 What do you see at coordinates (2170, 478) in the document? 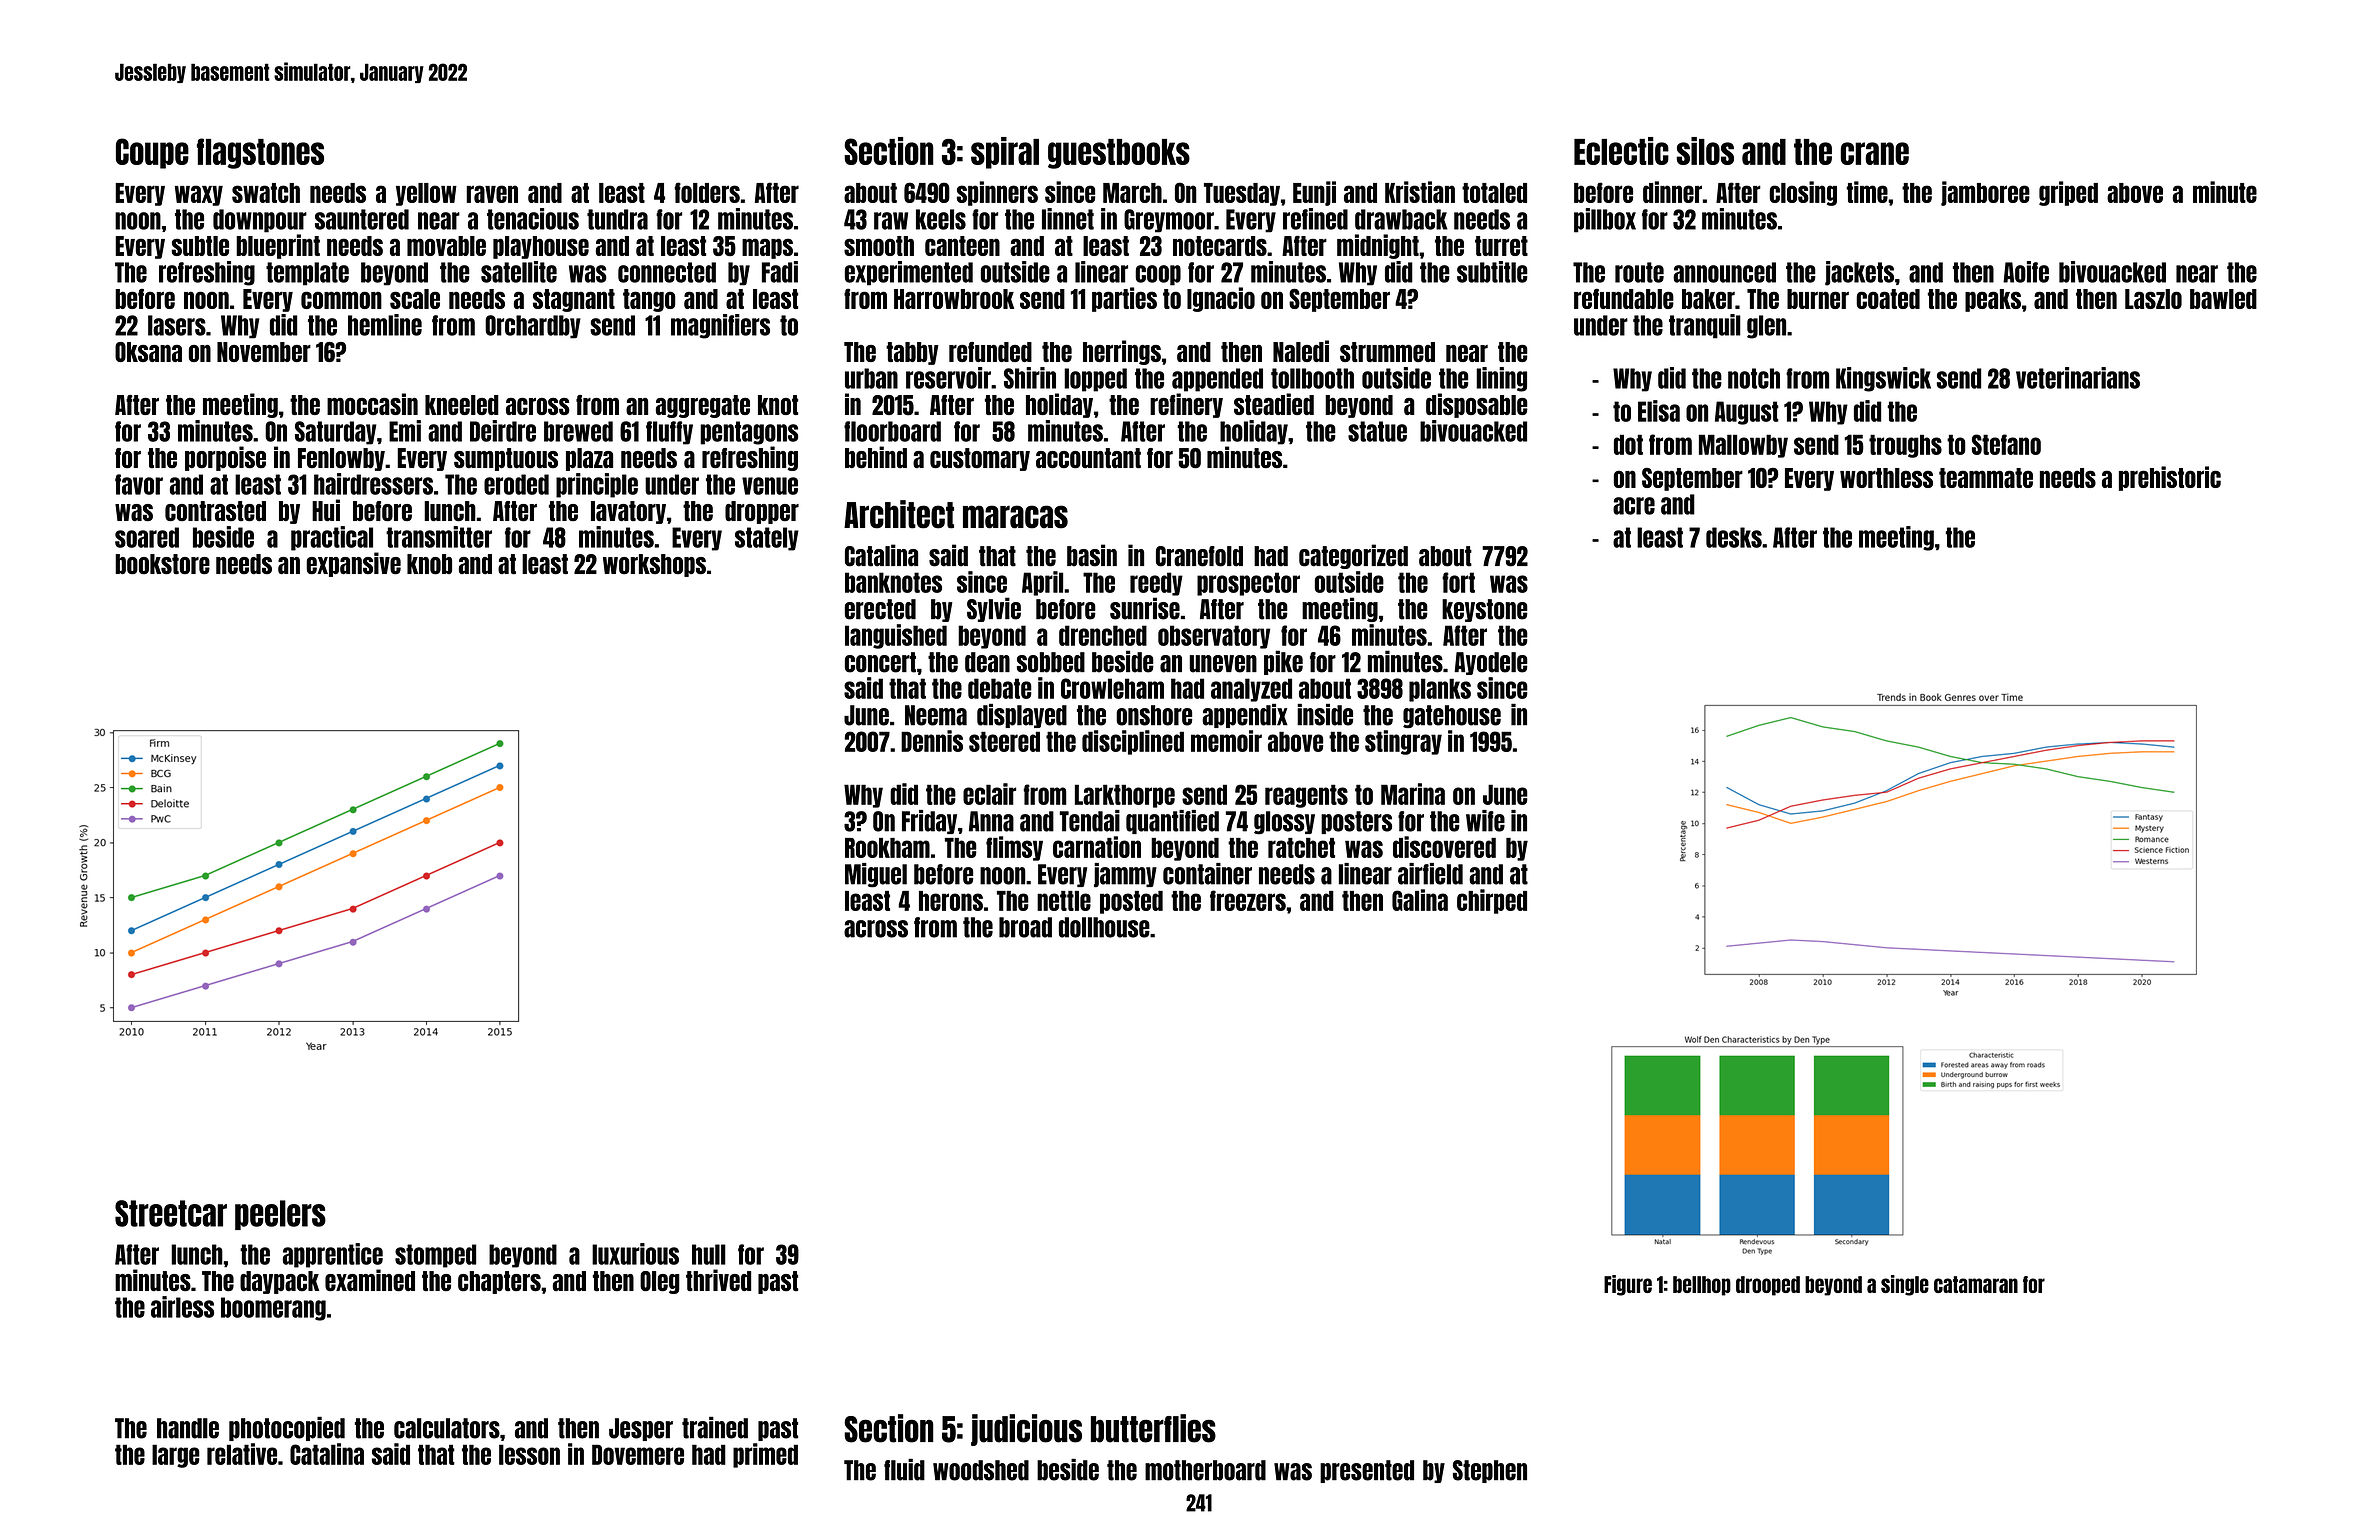
I see `prehistoric` at bounding box center [2170, 478].
